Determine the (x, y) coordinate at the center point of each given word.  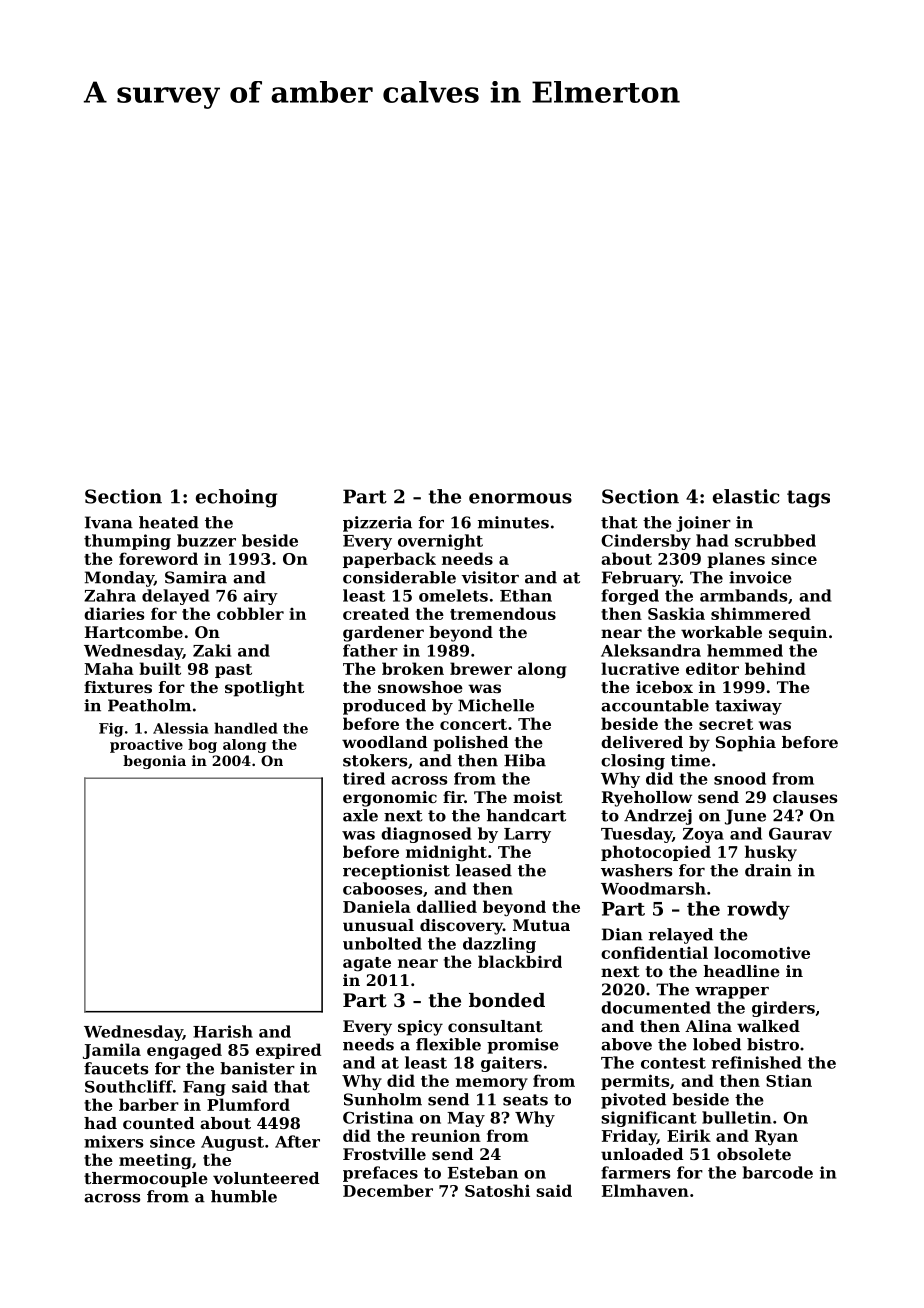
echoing (236, 498)
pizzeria (377, 524)
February (641, 579)
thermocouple (146, 1180)
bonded (507, 1000)
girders (783, 1009)
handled (246, 728)
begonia (154, 762)
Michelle (496, 705)
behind (775, 668)
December (388, 1190)
